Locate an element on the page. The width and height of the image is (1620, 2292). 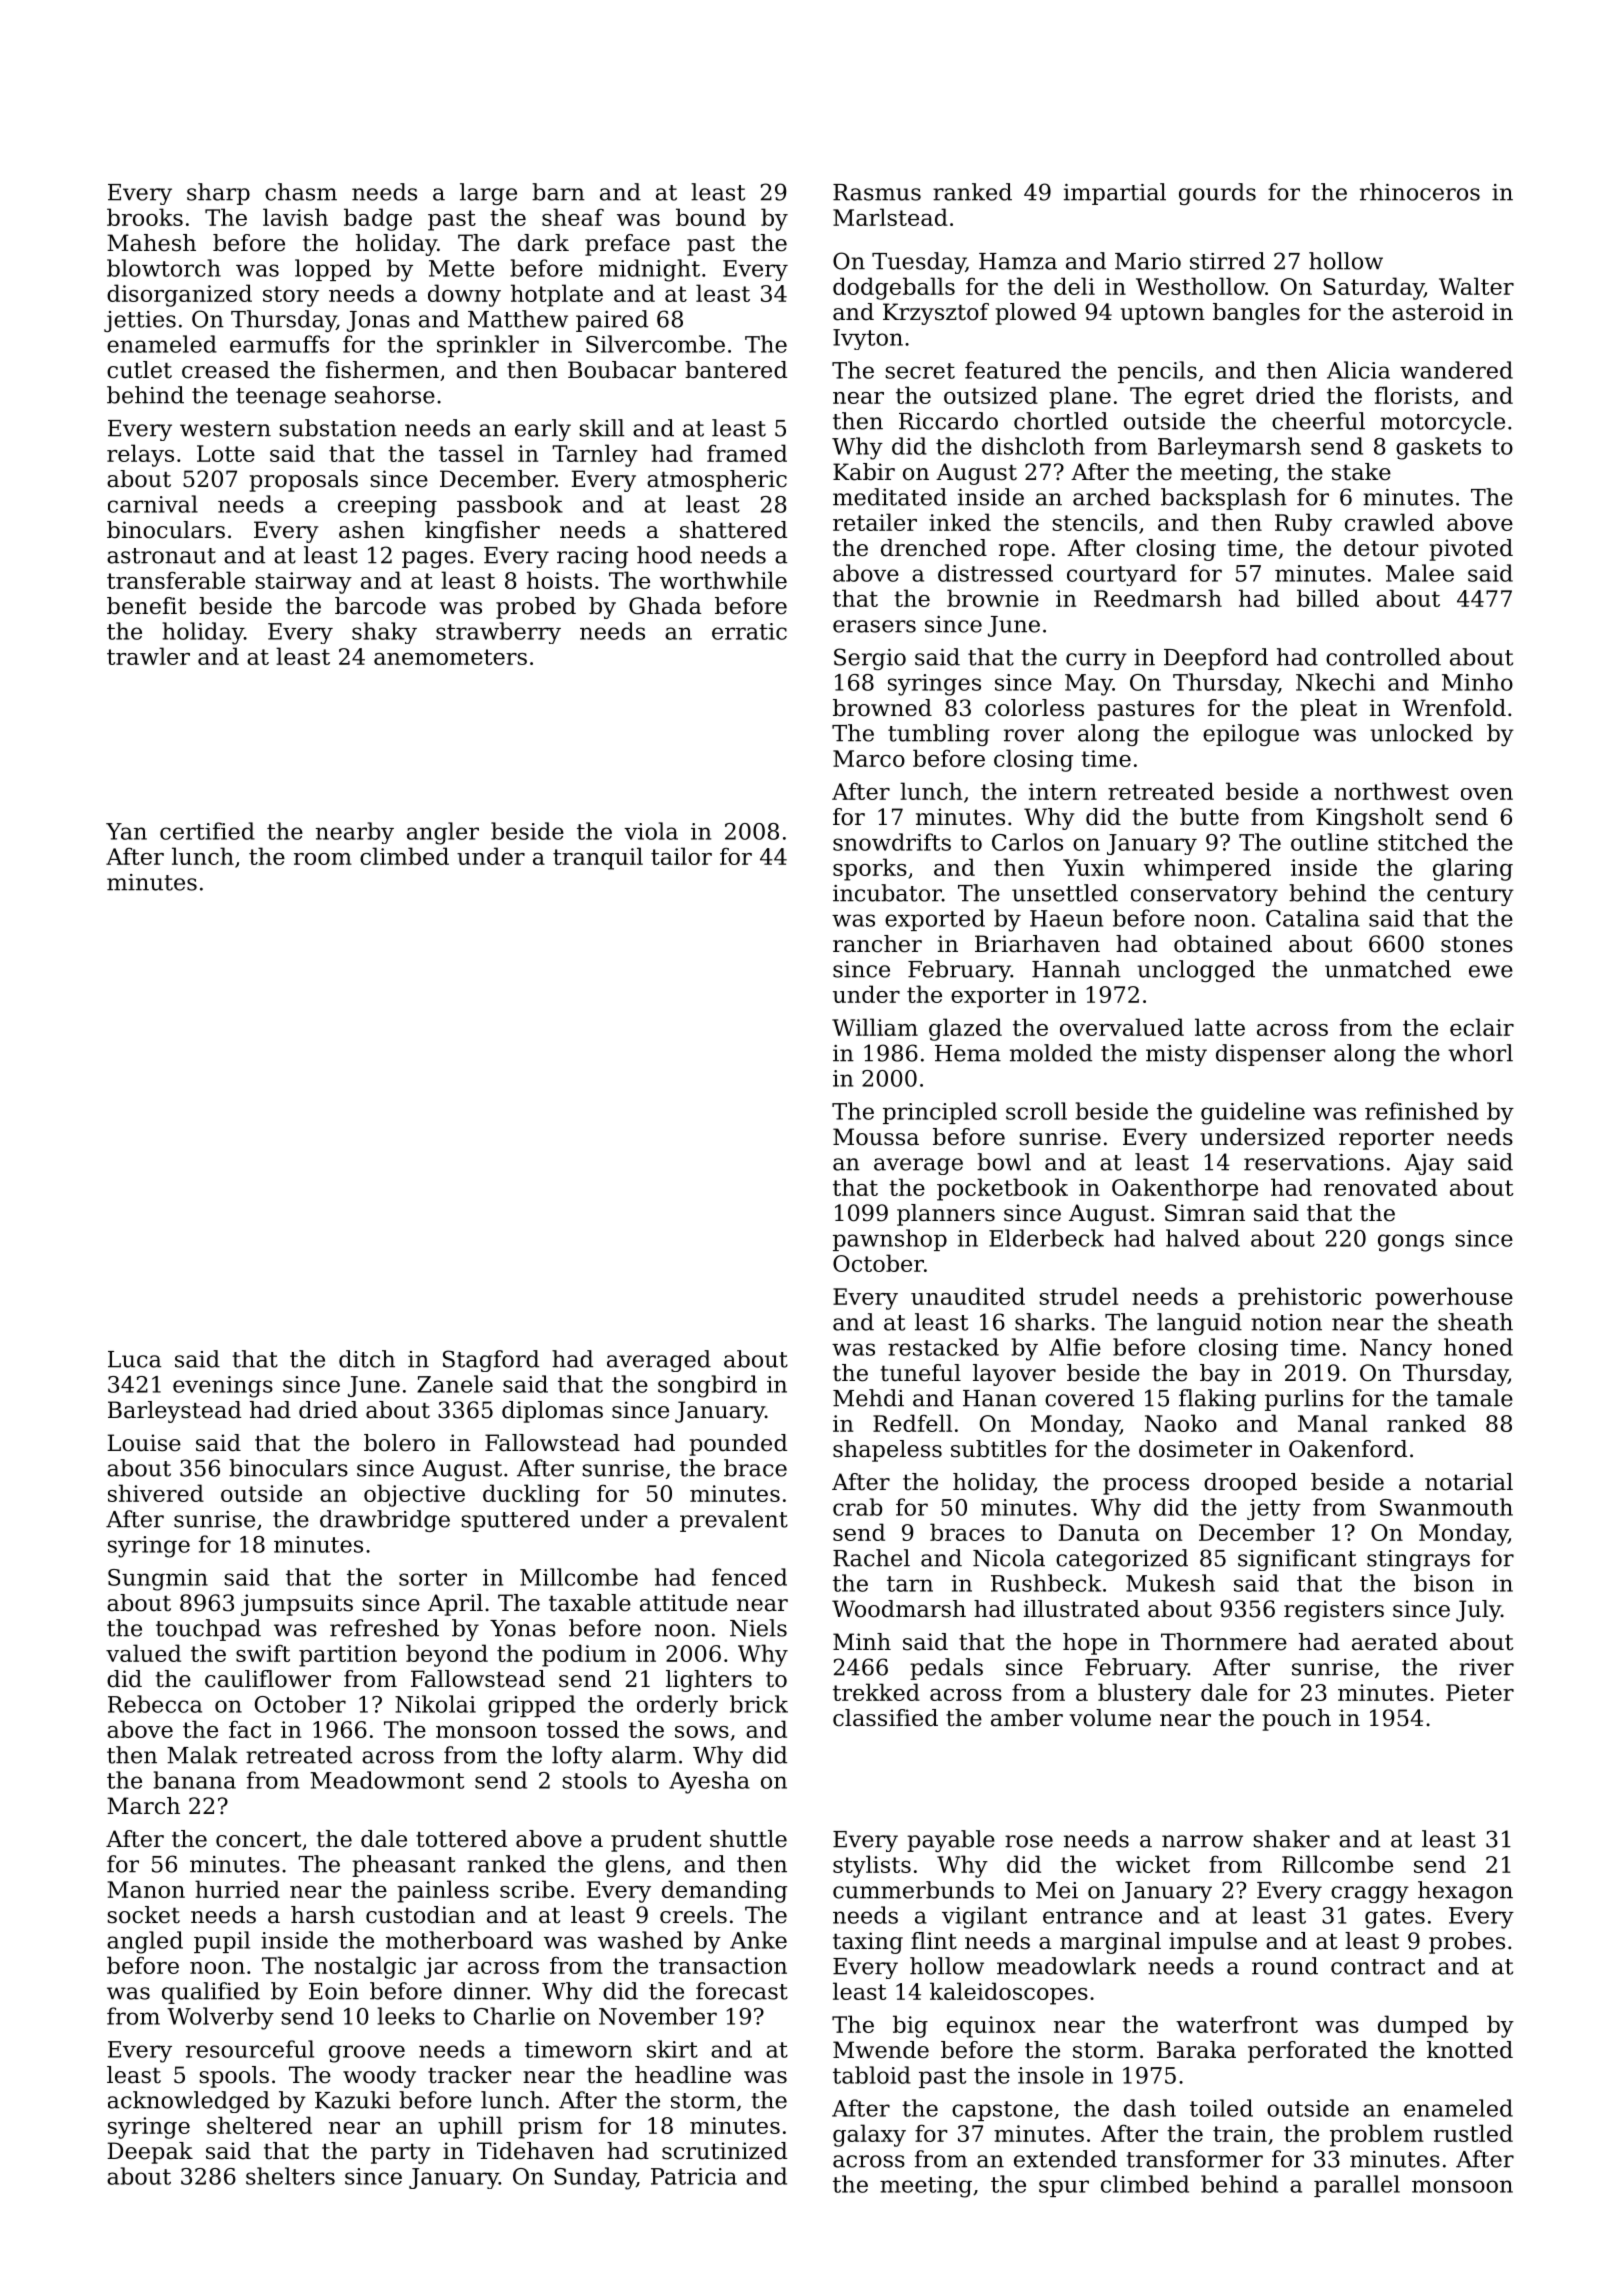
ditch is located at coordinates (367, 1359).
